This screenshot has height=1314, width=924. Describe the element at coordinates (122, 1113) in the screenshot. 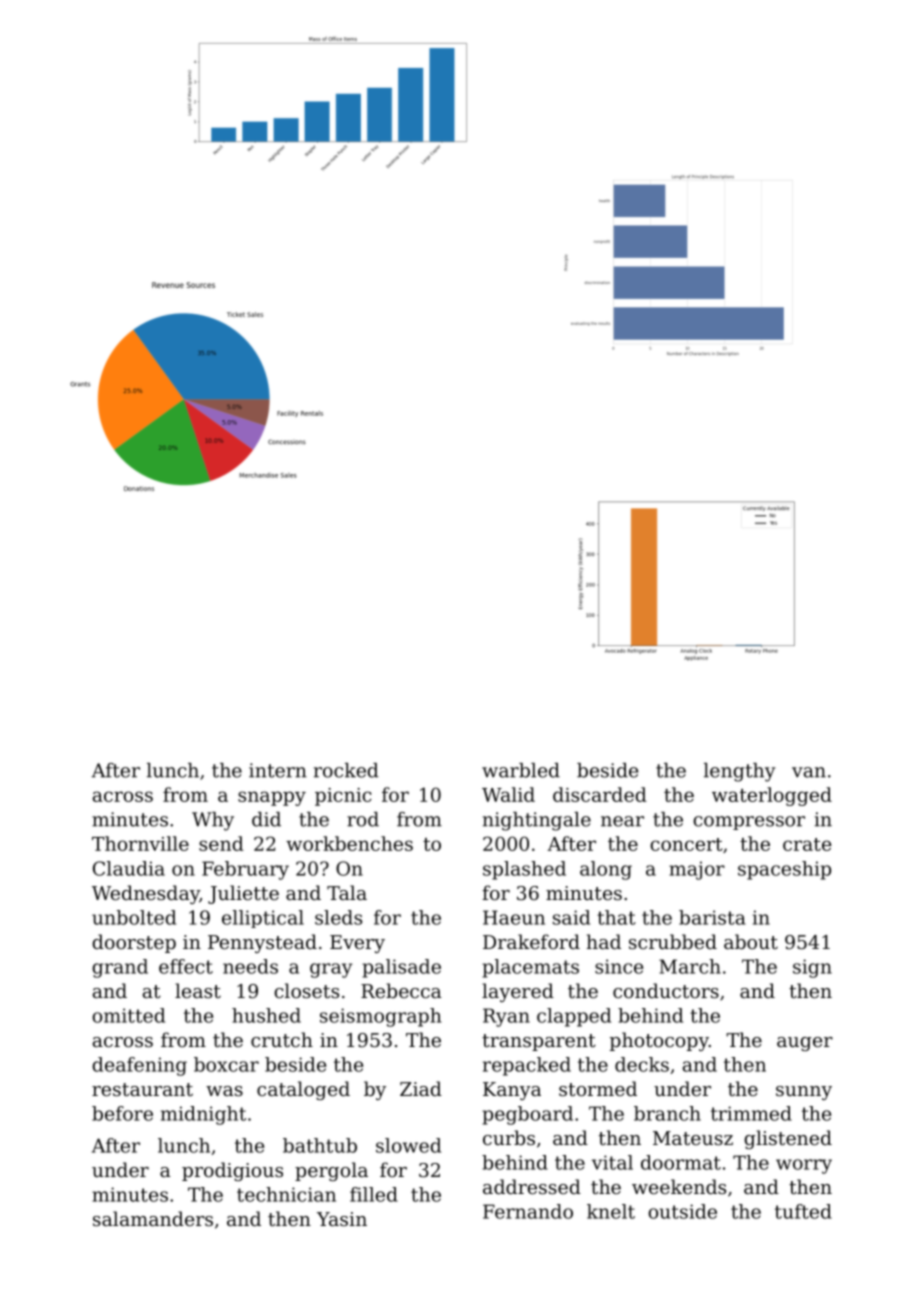

I see `before` at that location.
